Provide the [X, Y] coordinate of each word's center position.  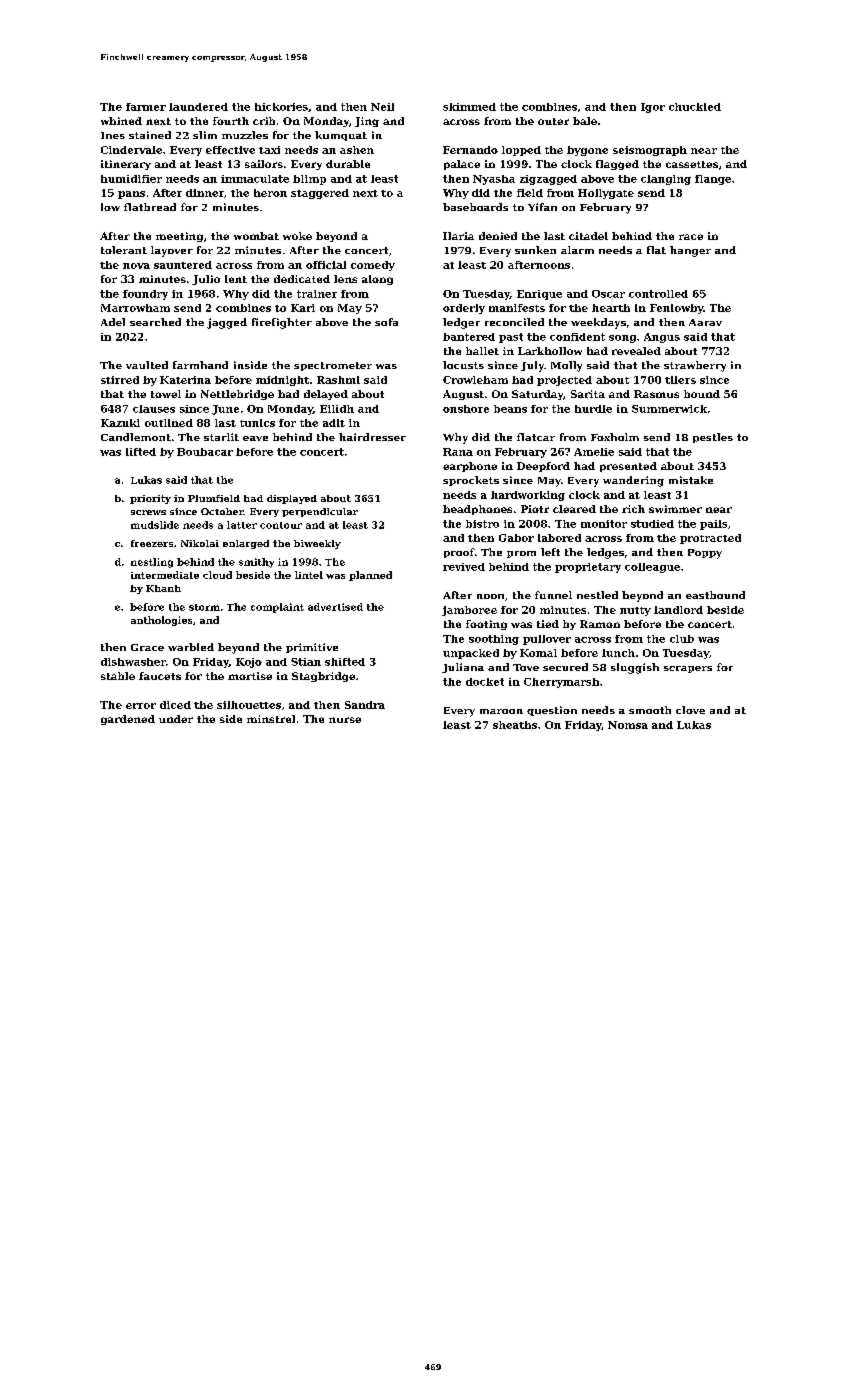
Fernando [470, 150]
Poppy [705, 554]
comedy [373, 266]
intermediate [165, 575]
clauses [154, 409]
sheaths [515, 725]
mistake [691, 480]
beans [510, 409]
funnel [553, 595]
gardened [128, 720]
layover [172, 251]
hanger [690, 251]
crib [264, 121]
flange [713, 180]
